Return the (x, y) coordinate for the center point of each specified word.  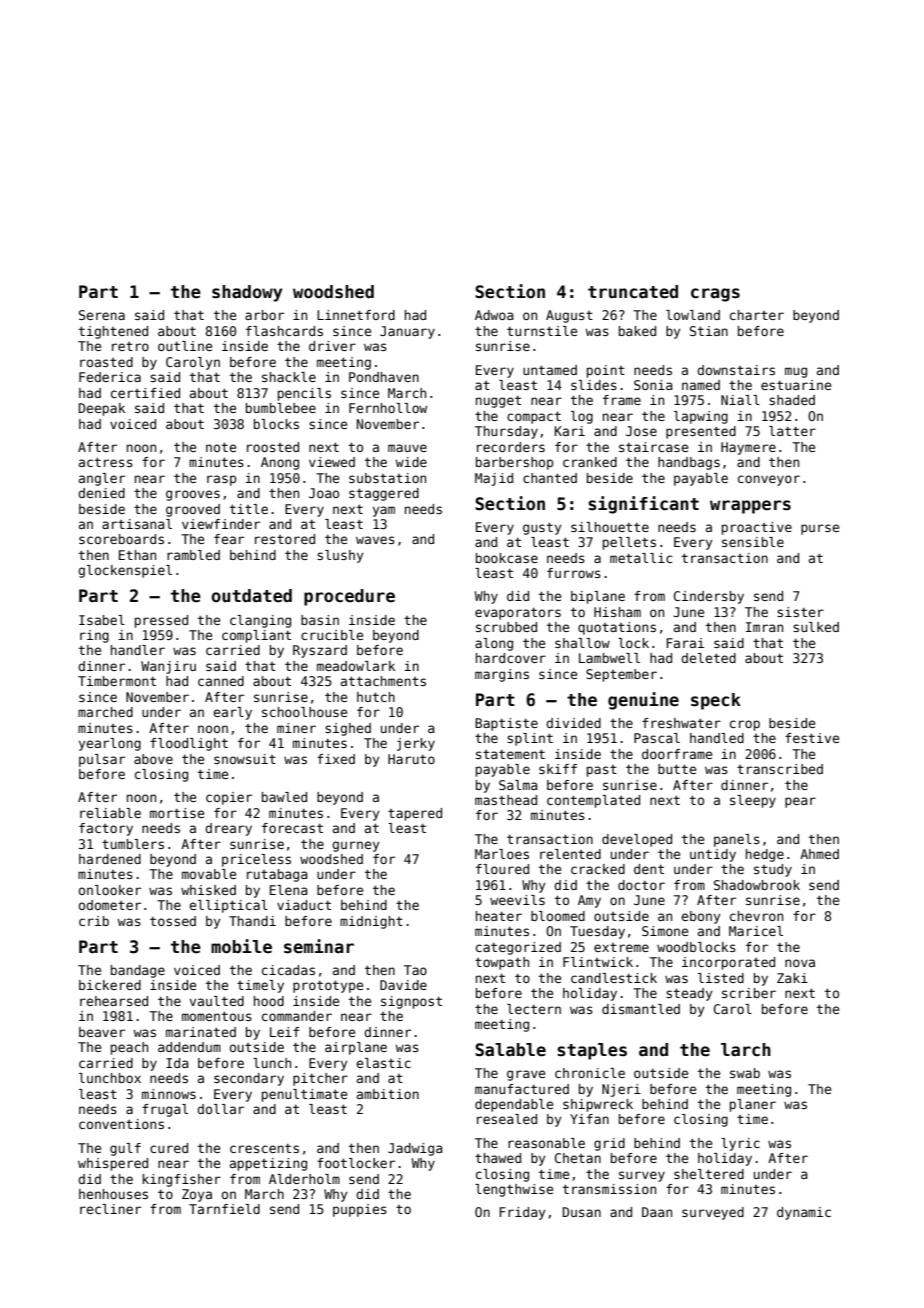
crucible (332, 635)
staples (592, 1051)
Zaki (792, 978)
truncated (633, 292)
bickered (110, 985)
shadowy (247, 293)
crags (715, 295)
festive (812, 738)
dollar (220, 1109)
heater (499, 916)
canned (221, 681)
